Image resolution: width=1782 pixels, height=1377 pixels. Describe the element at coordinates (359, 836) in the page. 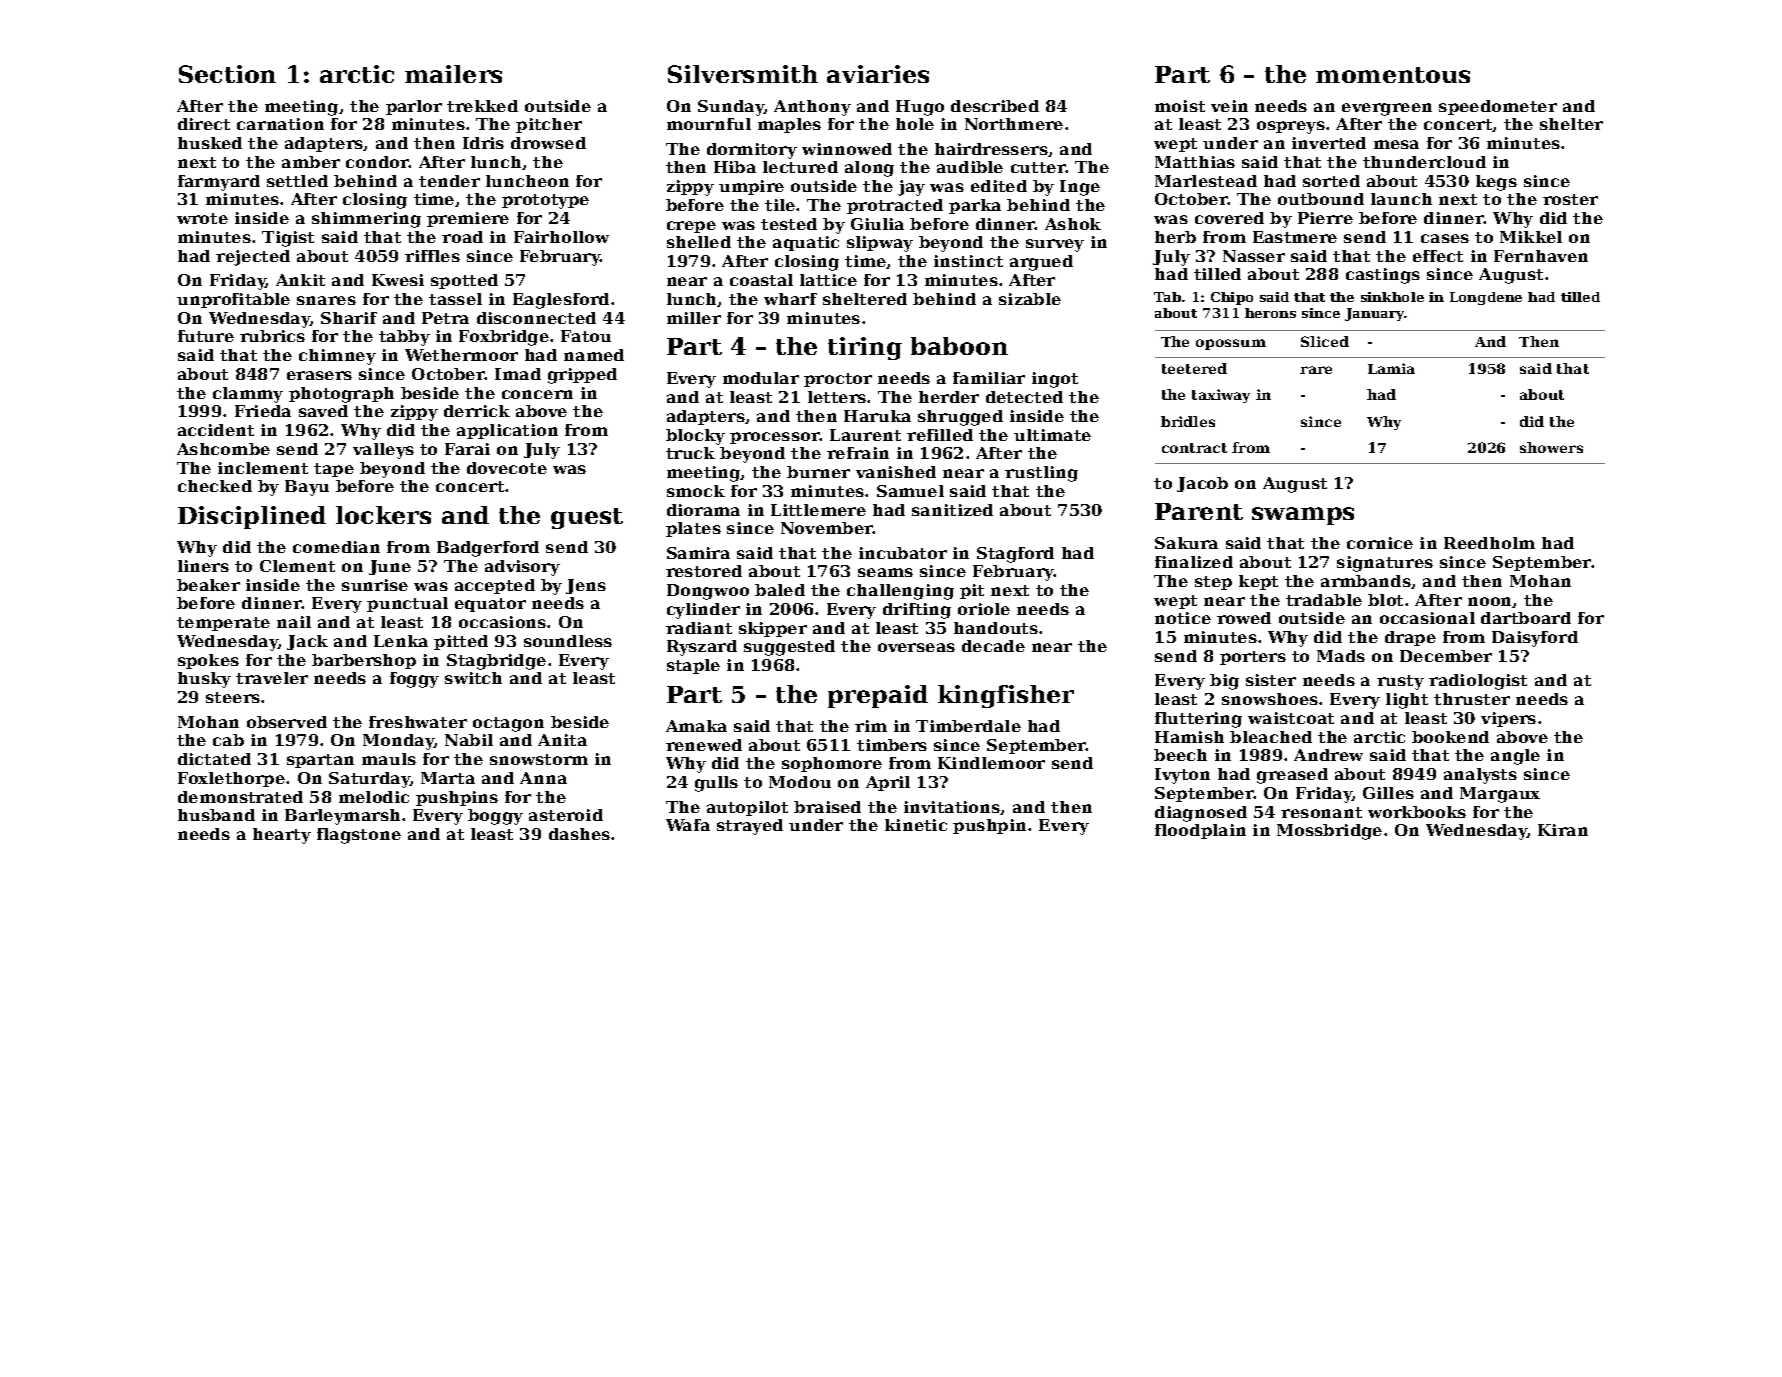

I see `flagstone` at that location.
